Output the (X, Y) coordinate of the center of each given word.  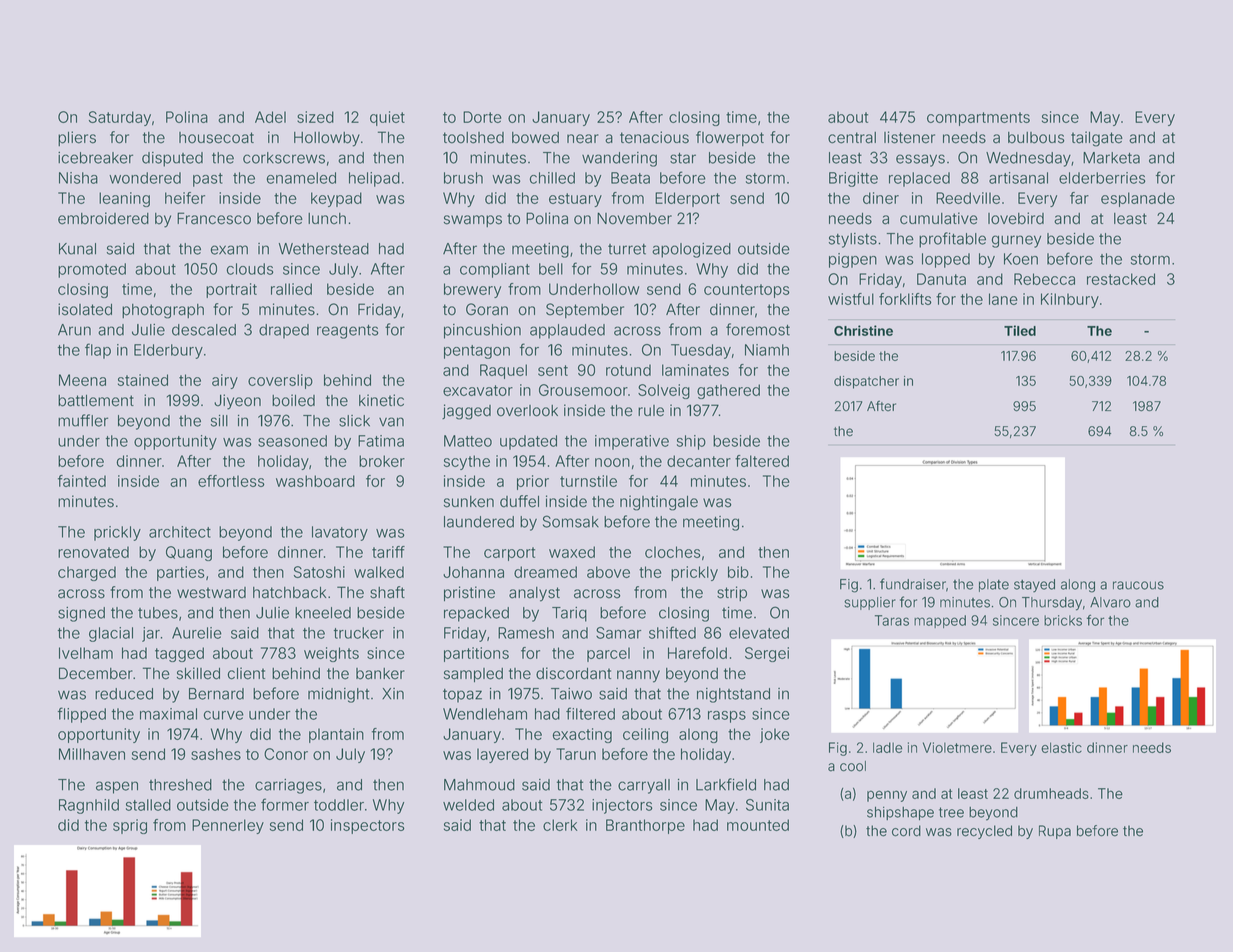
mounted (758, 825)
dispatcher (866, 382)
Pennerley (228, 826)
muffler (83, 420)
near (583, 139)
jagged (466, 412)
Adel (270, 117)
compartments (978, 119)
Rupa (1055, 832)
